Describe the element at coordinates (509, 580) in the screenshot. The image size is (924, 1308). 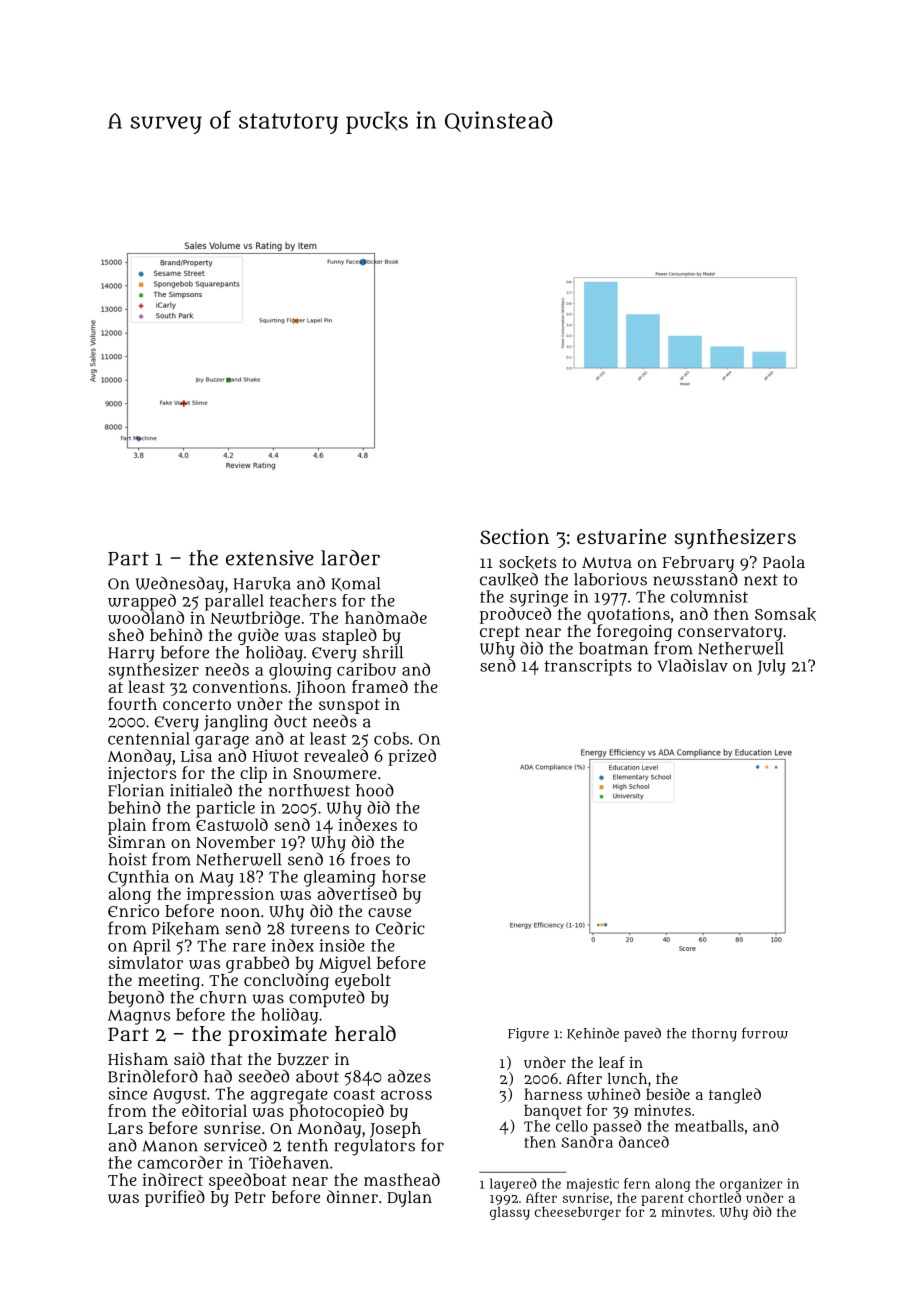
I see `caulked` at that location.
